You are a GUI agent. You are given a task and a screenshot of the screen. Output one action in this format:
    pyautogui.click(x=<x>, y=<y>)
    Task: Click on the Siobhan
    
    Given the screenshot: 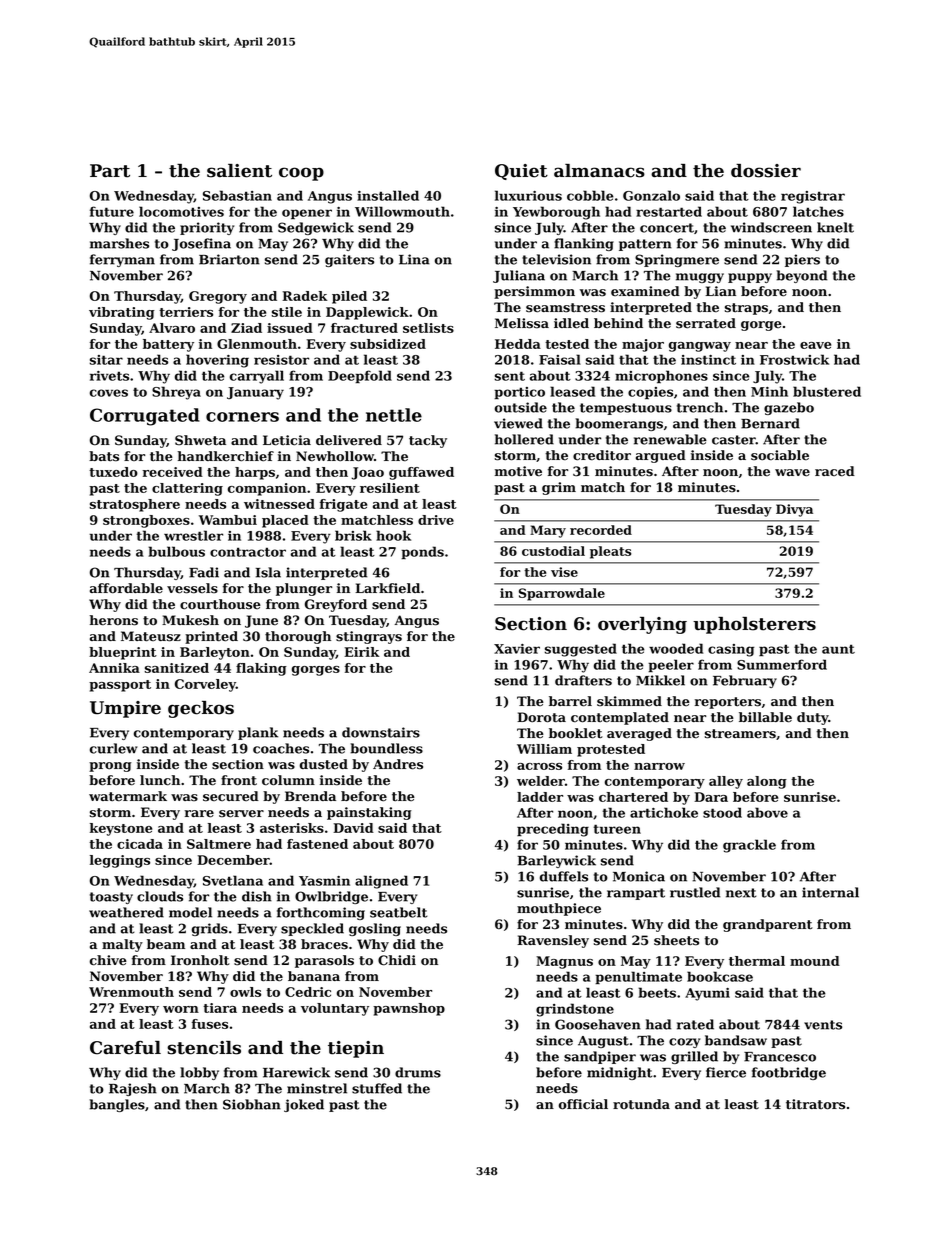 What is the action you would take?
    pyautogui.click(x=252, y=1104)
